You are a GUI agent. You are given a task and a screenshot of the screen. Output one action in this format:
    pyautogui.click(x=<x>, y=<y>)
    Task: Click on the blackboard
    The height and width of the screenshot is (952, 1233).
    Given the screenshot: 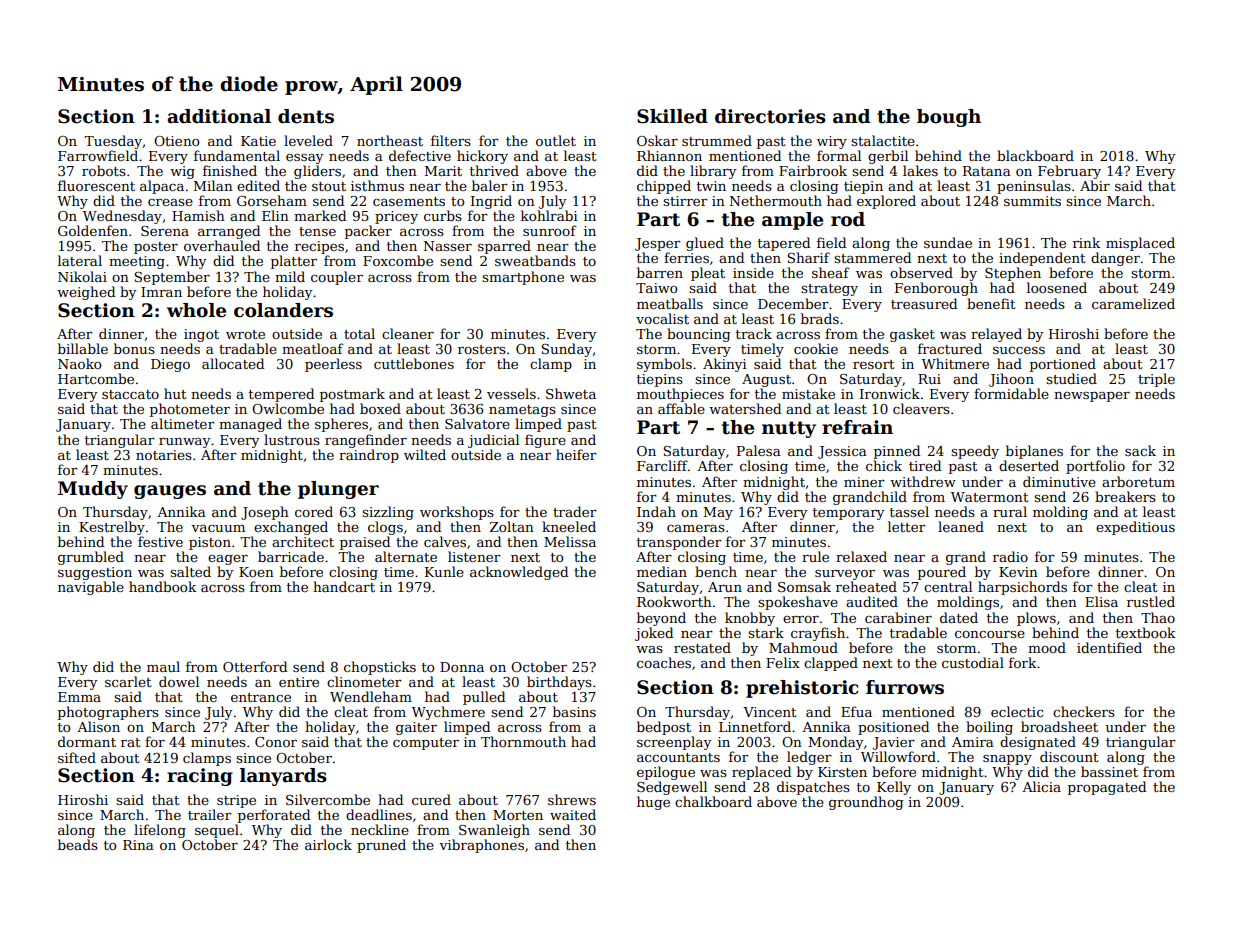 What is the action you would take?
    pyautogui.click(x=1035, y=155)
